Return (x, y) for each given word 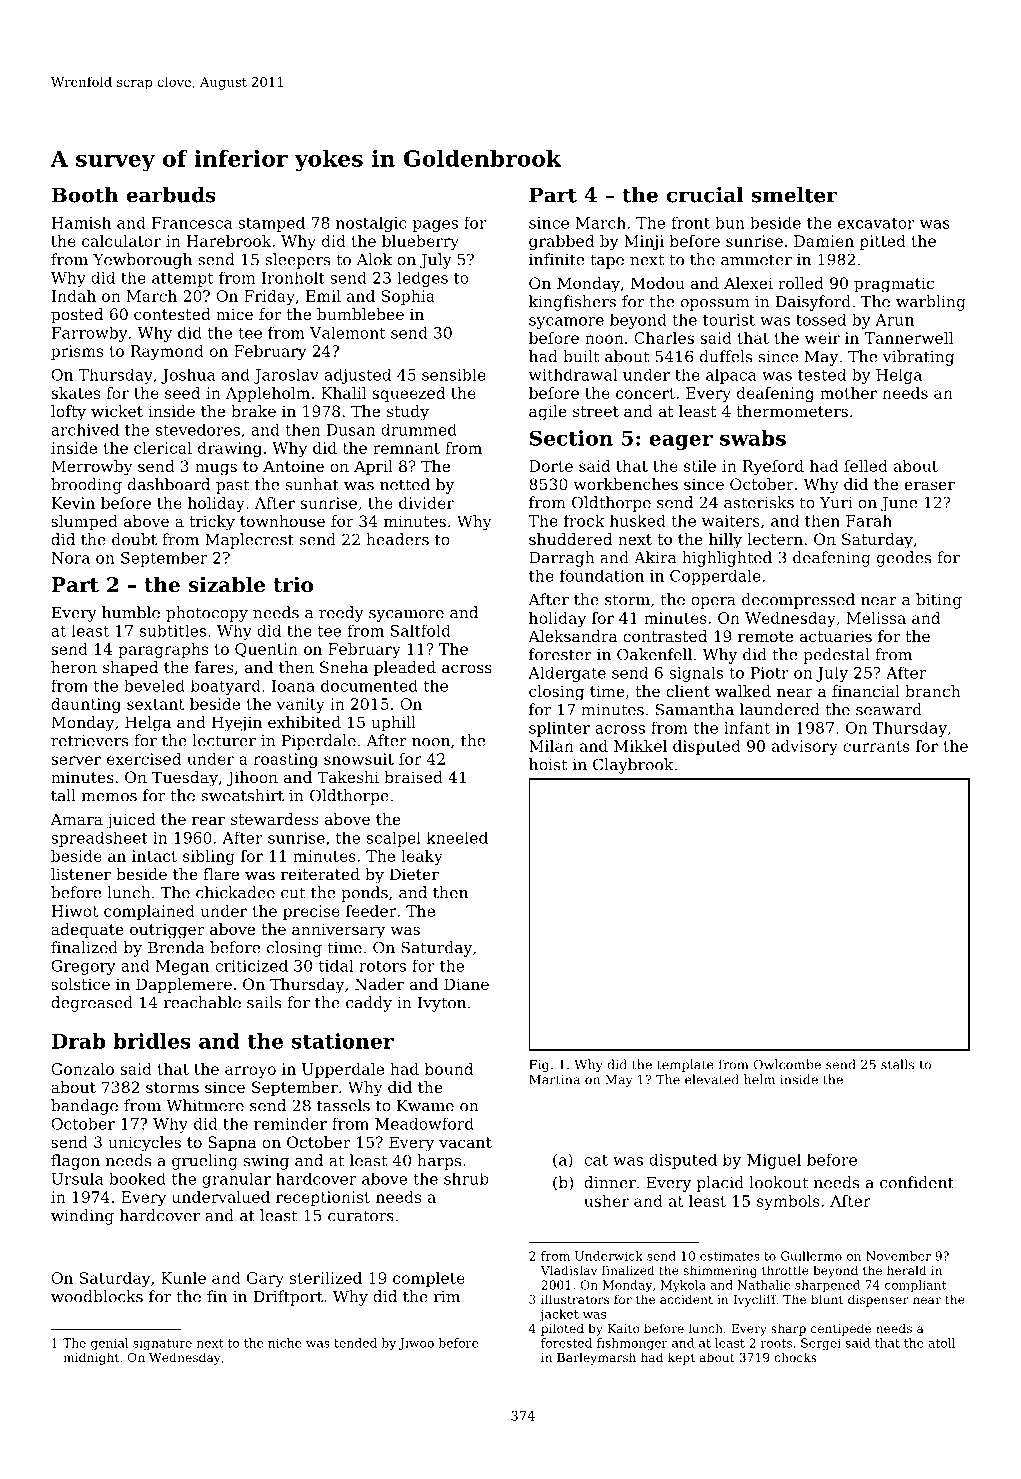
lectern (775, 539)
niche (284, 1343)
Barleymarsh (596, 1358)
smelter (794, 195)
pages (435, 226)
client (688, 691)
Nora (70, 558)
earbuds (171, 195)
